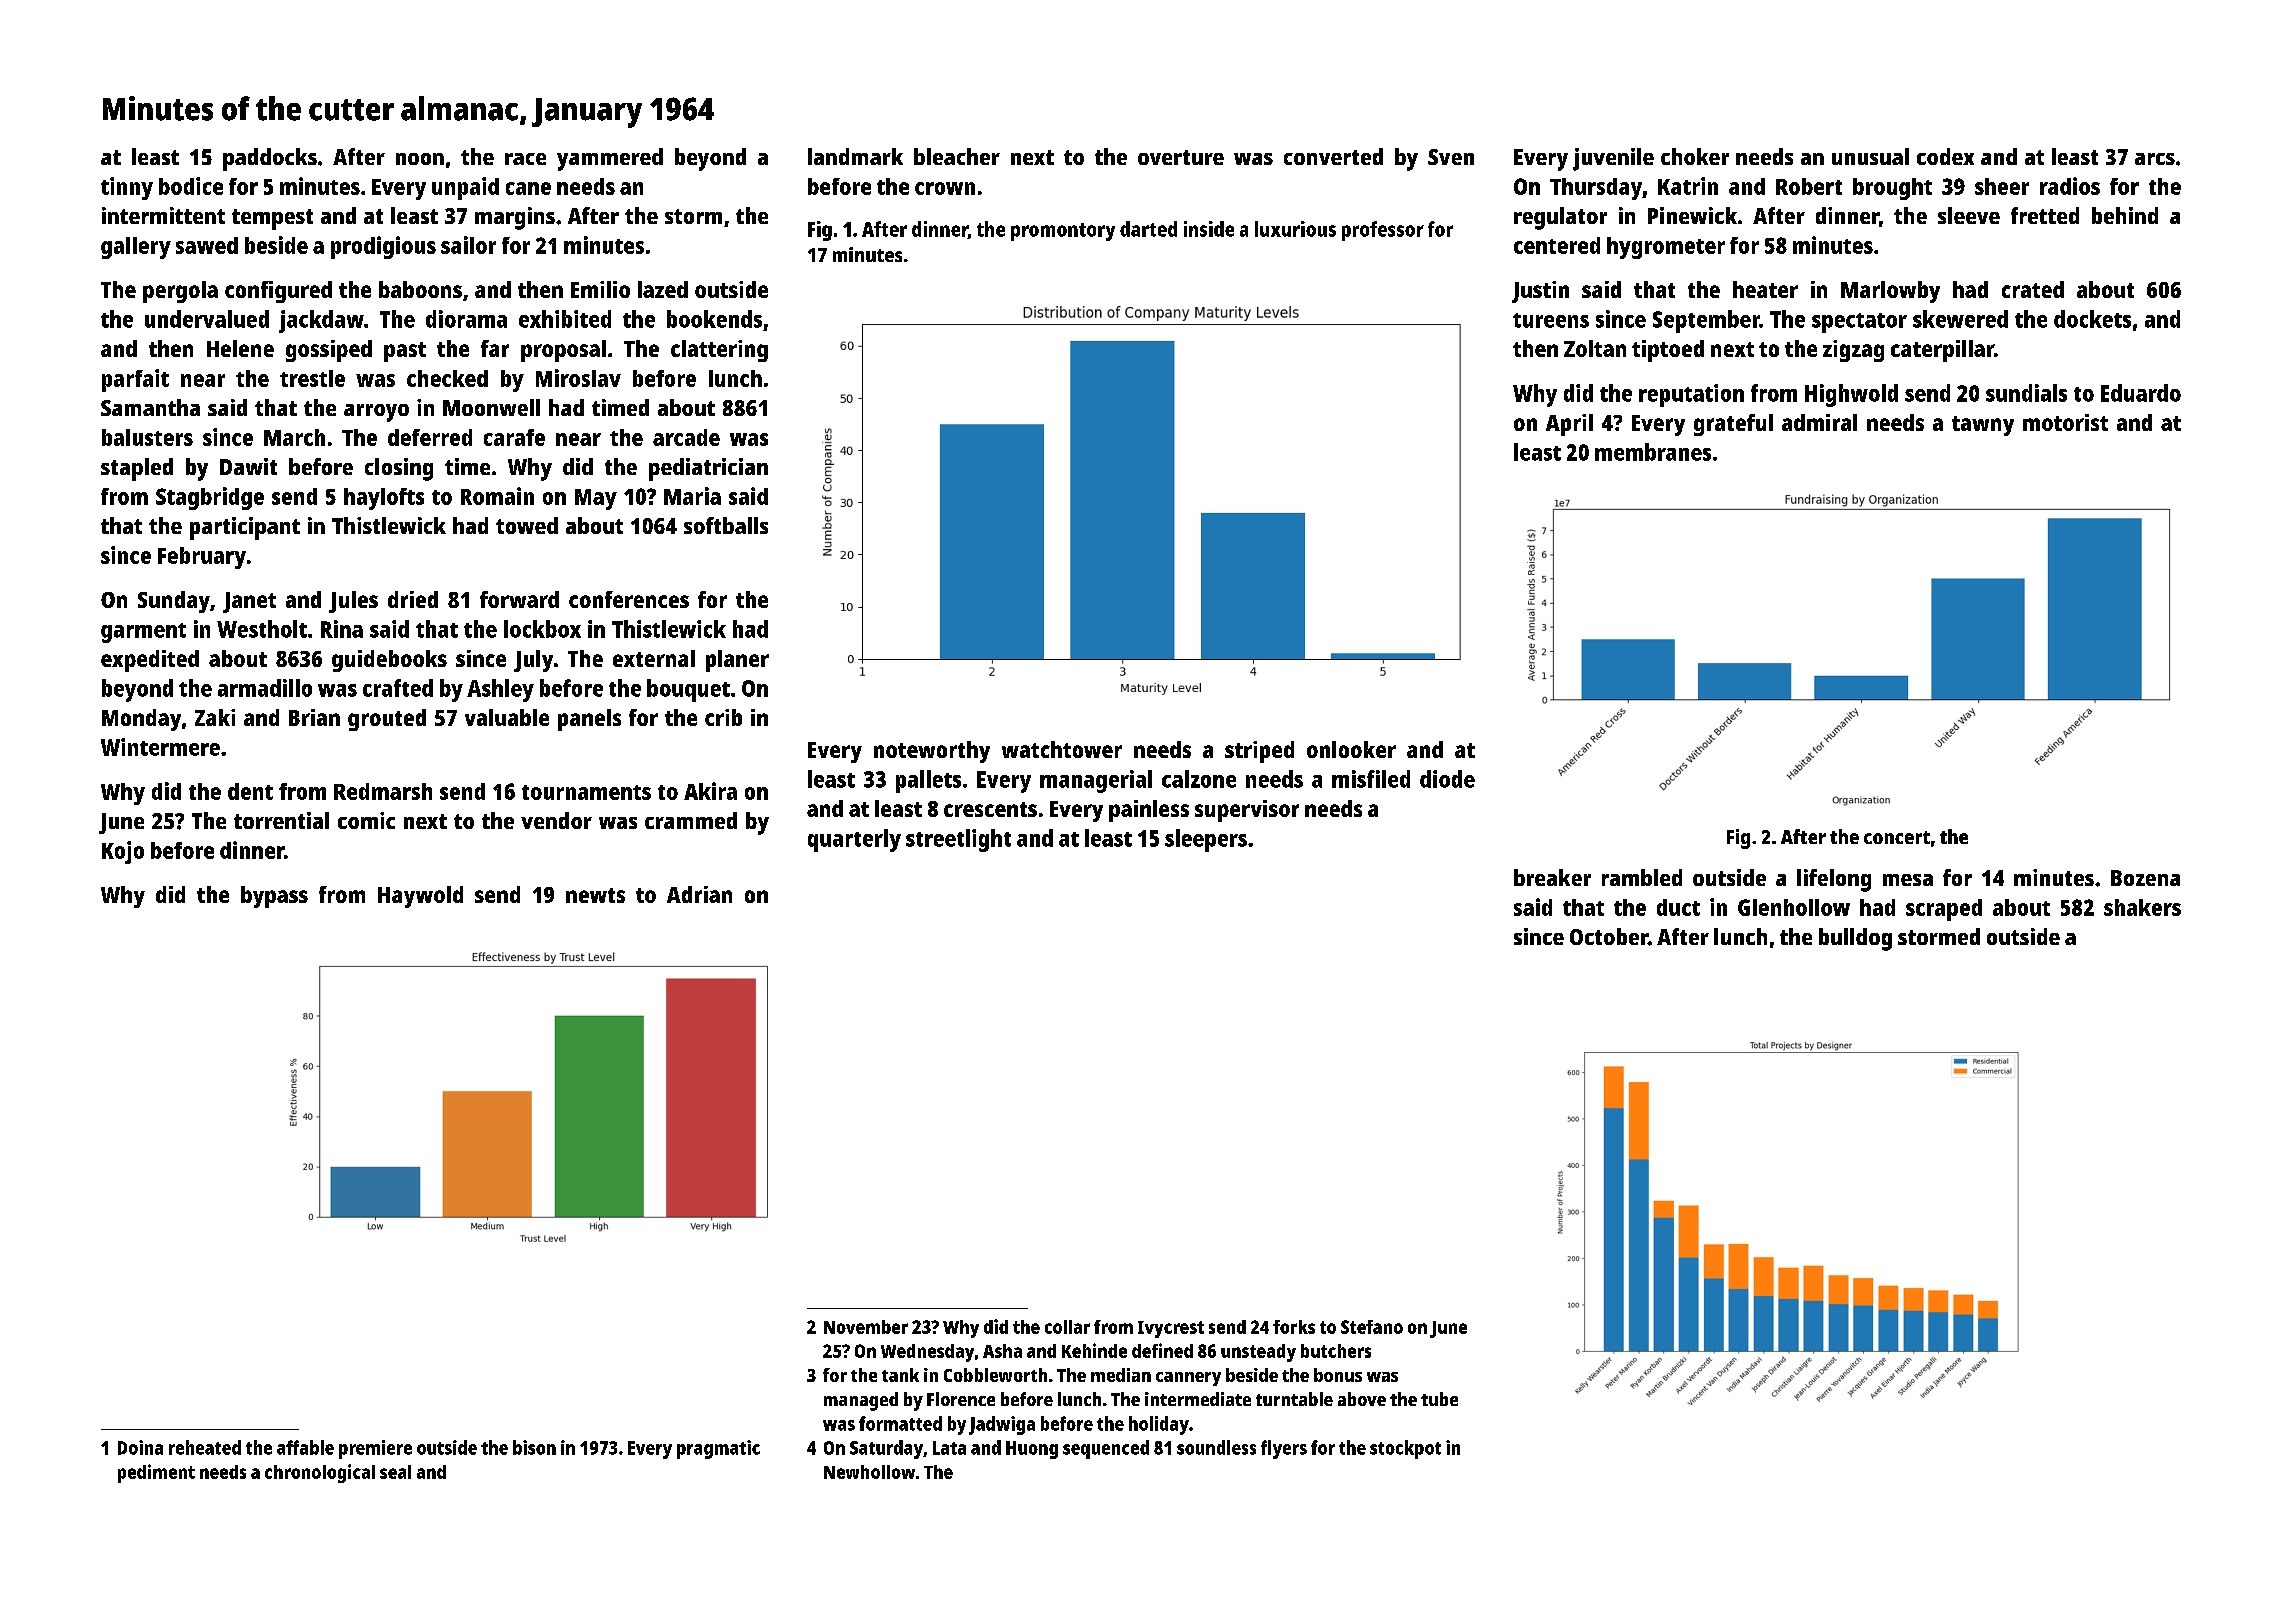 The image size is (2282, 1614). What do you see at coordinates (1067, 1327) in the screenshot?
I see `collar` at bounding box center [1067, 1327].
